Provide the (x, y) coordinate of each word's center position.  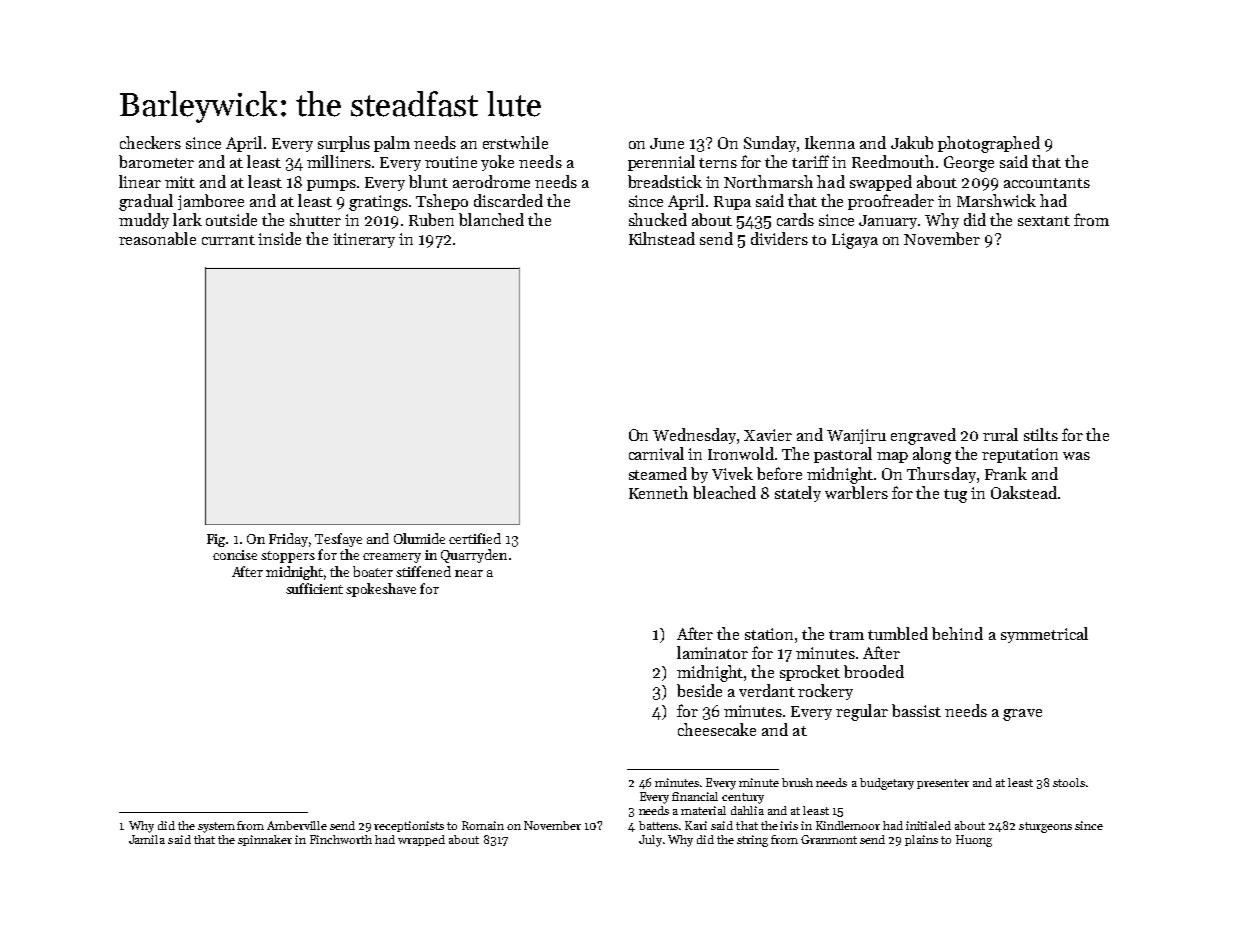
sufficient (314, 588)
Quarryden (474, 556)
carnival (656, 453)
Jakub (912, 142)
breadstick (665, 181)
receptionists (409, 826)
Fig (216, 540)
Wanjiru (856, 436)
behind (957, 633)
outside (231, 219)
